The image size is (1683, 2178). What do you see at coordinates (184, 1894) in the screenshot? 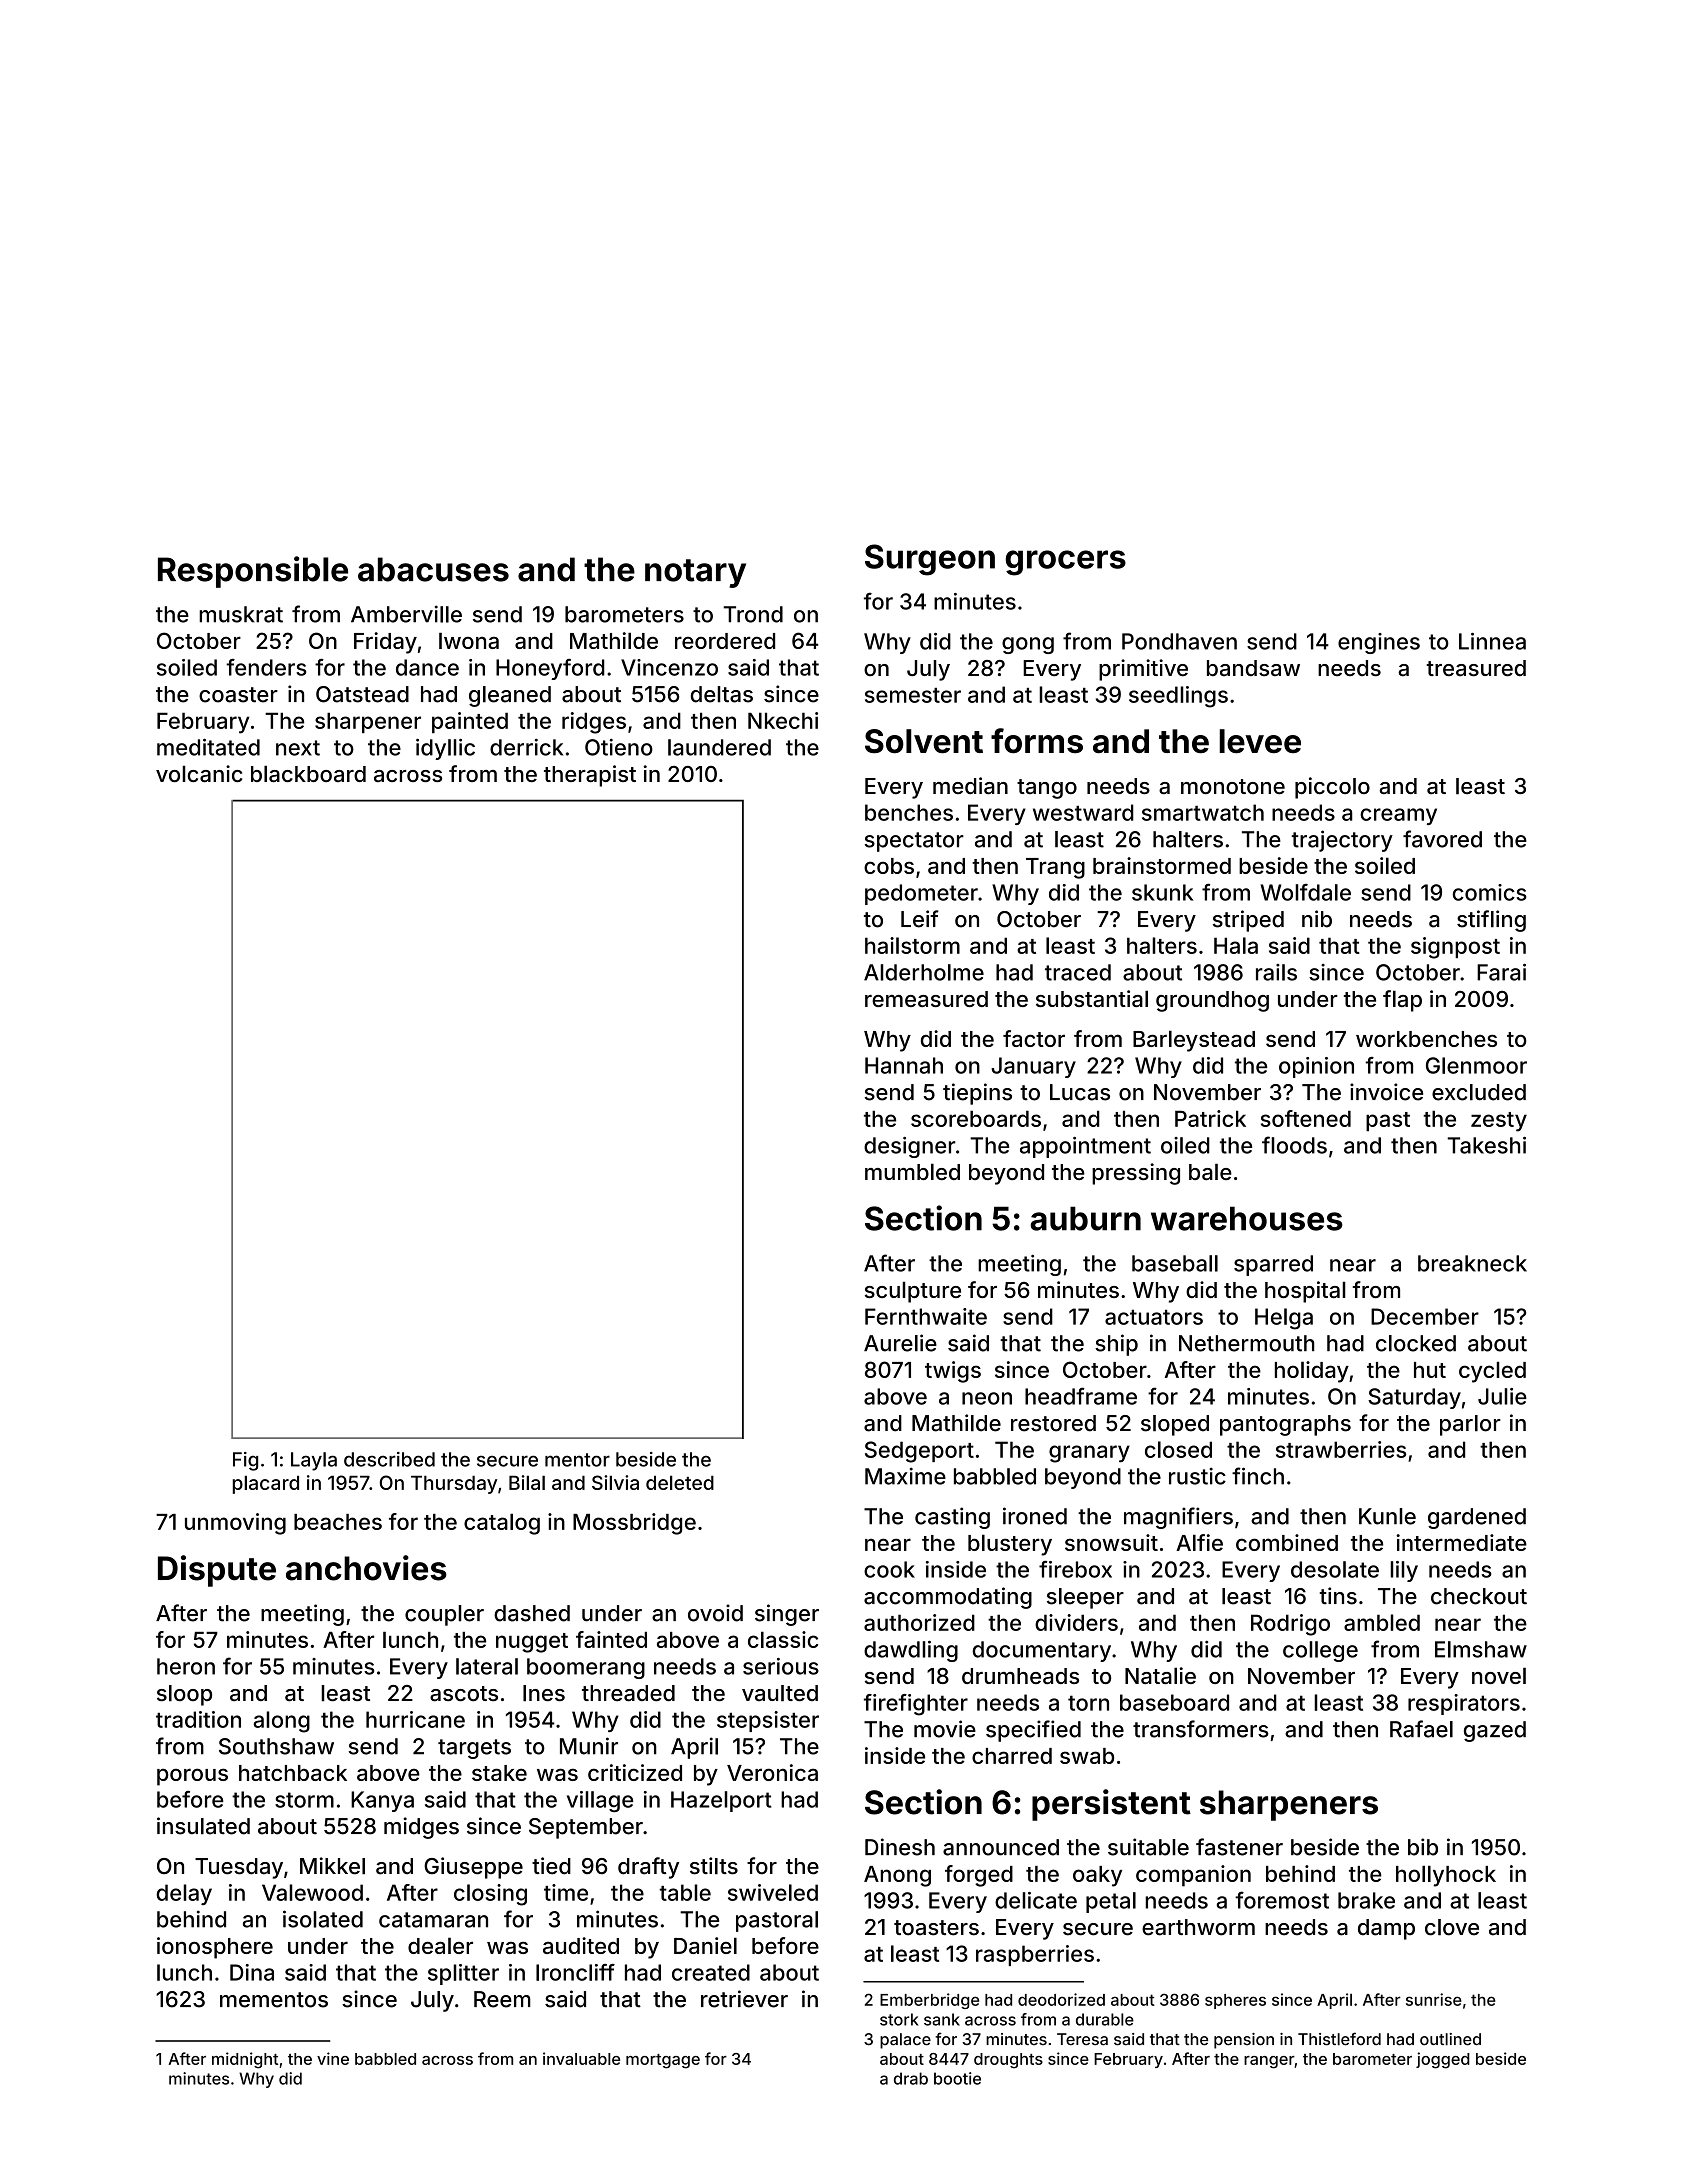
I see `delay` at bounding box center [184, 1894].
